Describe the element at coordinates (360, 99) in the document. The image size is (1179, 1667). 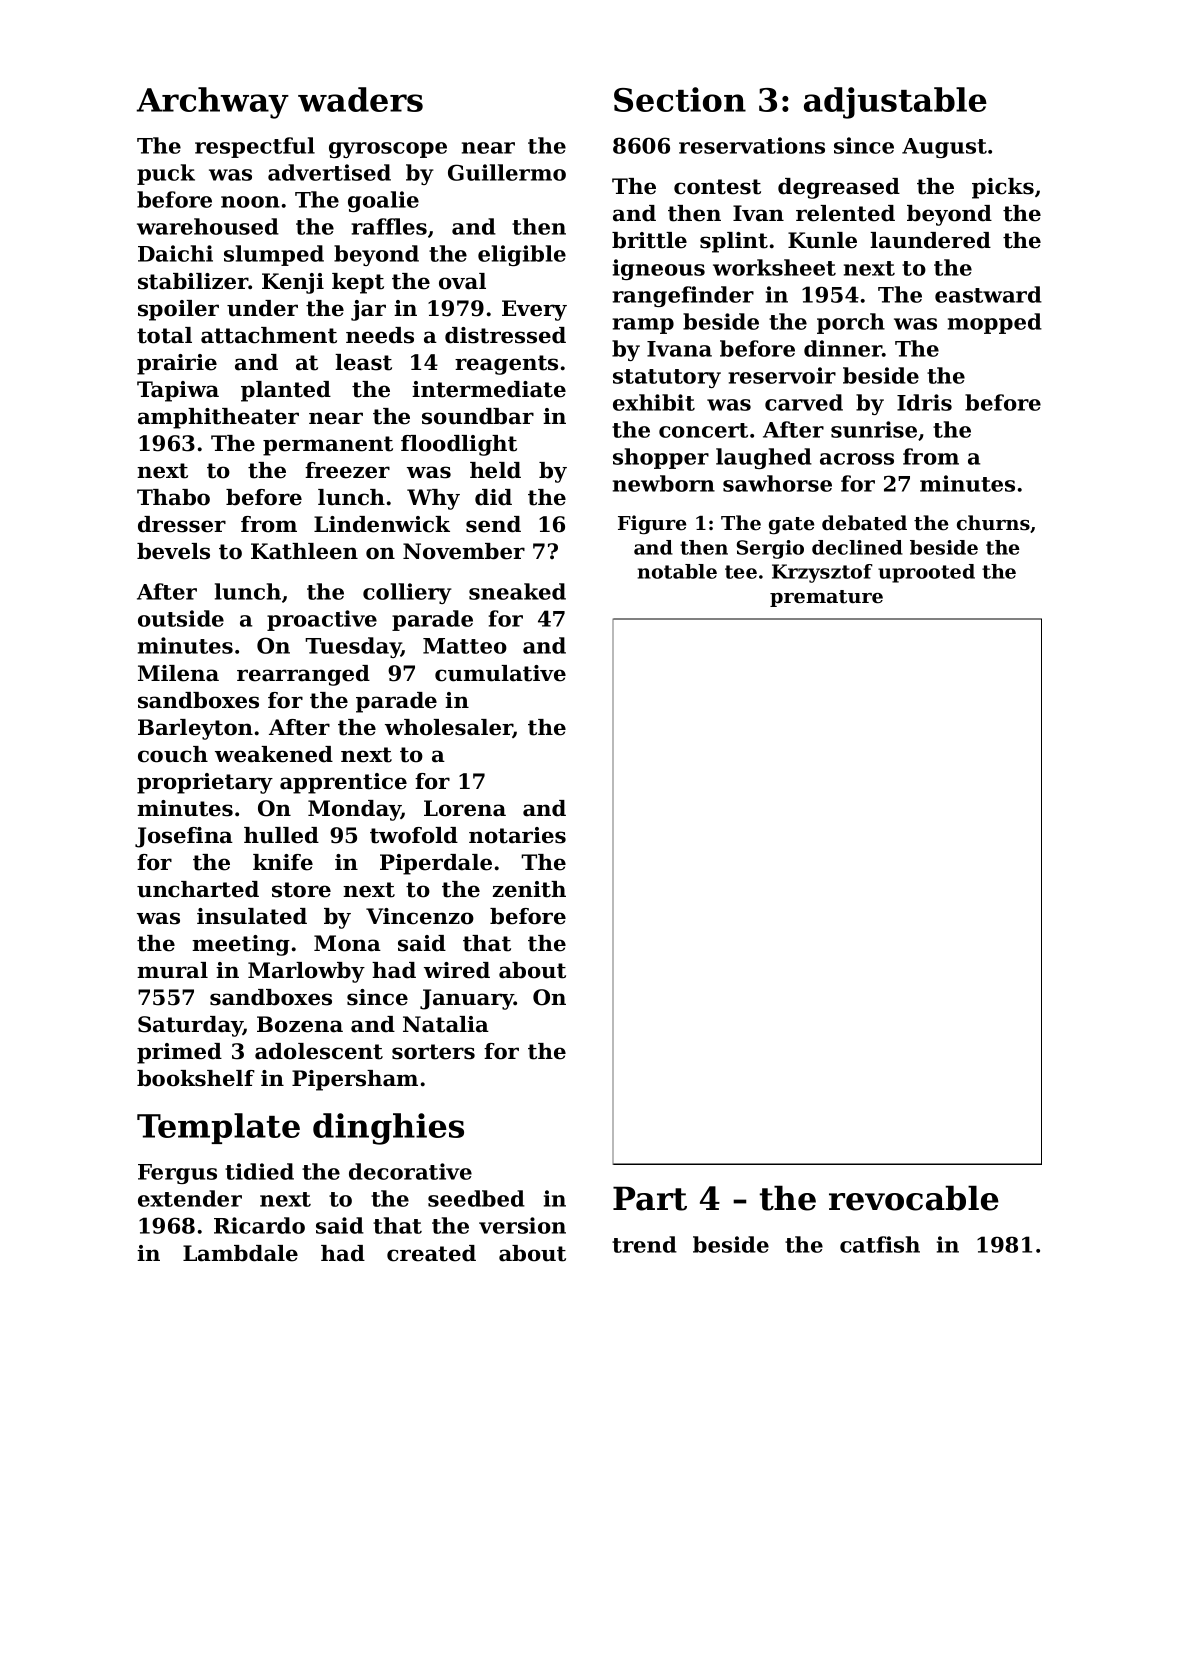
I see `waders` at that location.
